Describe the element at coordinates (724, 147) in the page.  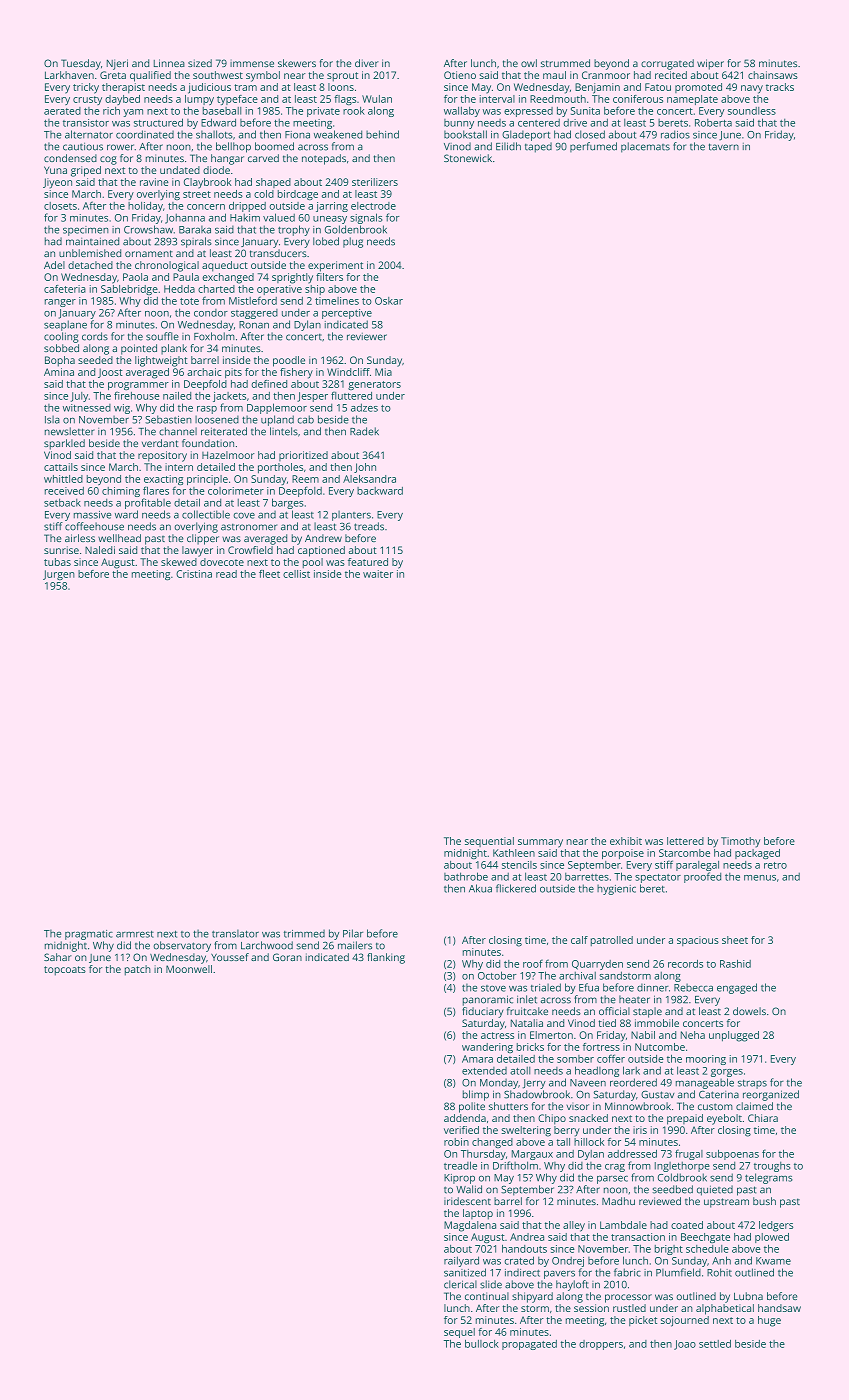
I see `tavern` at that location.
